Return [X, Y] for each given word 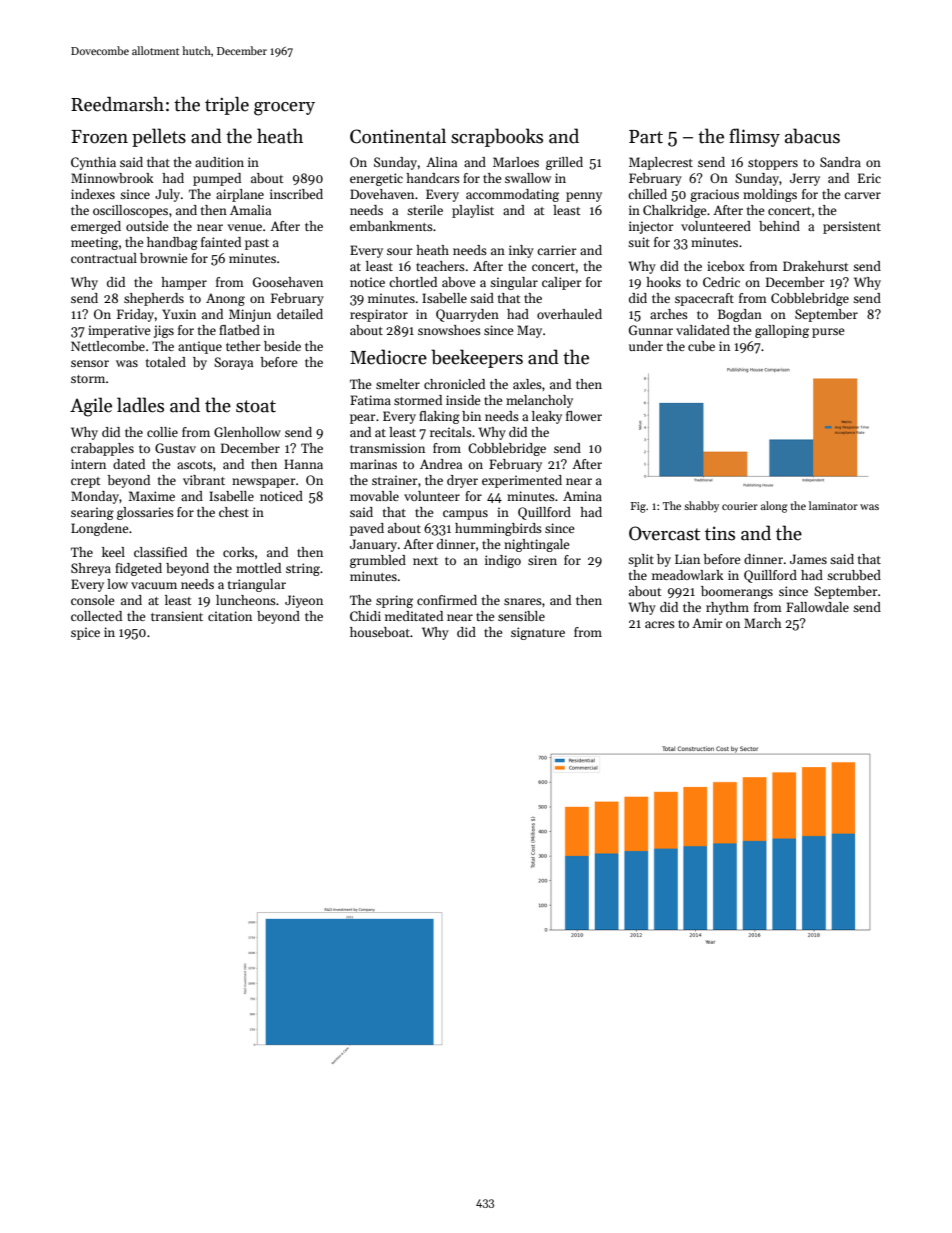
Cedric [721, 282]
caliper [562, 283]
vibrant [204, 480]
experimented [522, 481]
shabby [701, 506]
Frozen [99, 137]
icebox [726, 266]
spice [85, 633]
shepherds [154, 299]
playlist [473, 211]
